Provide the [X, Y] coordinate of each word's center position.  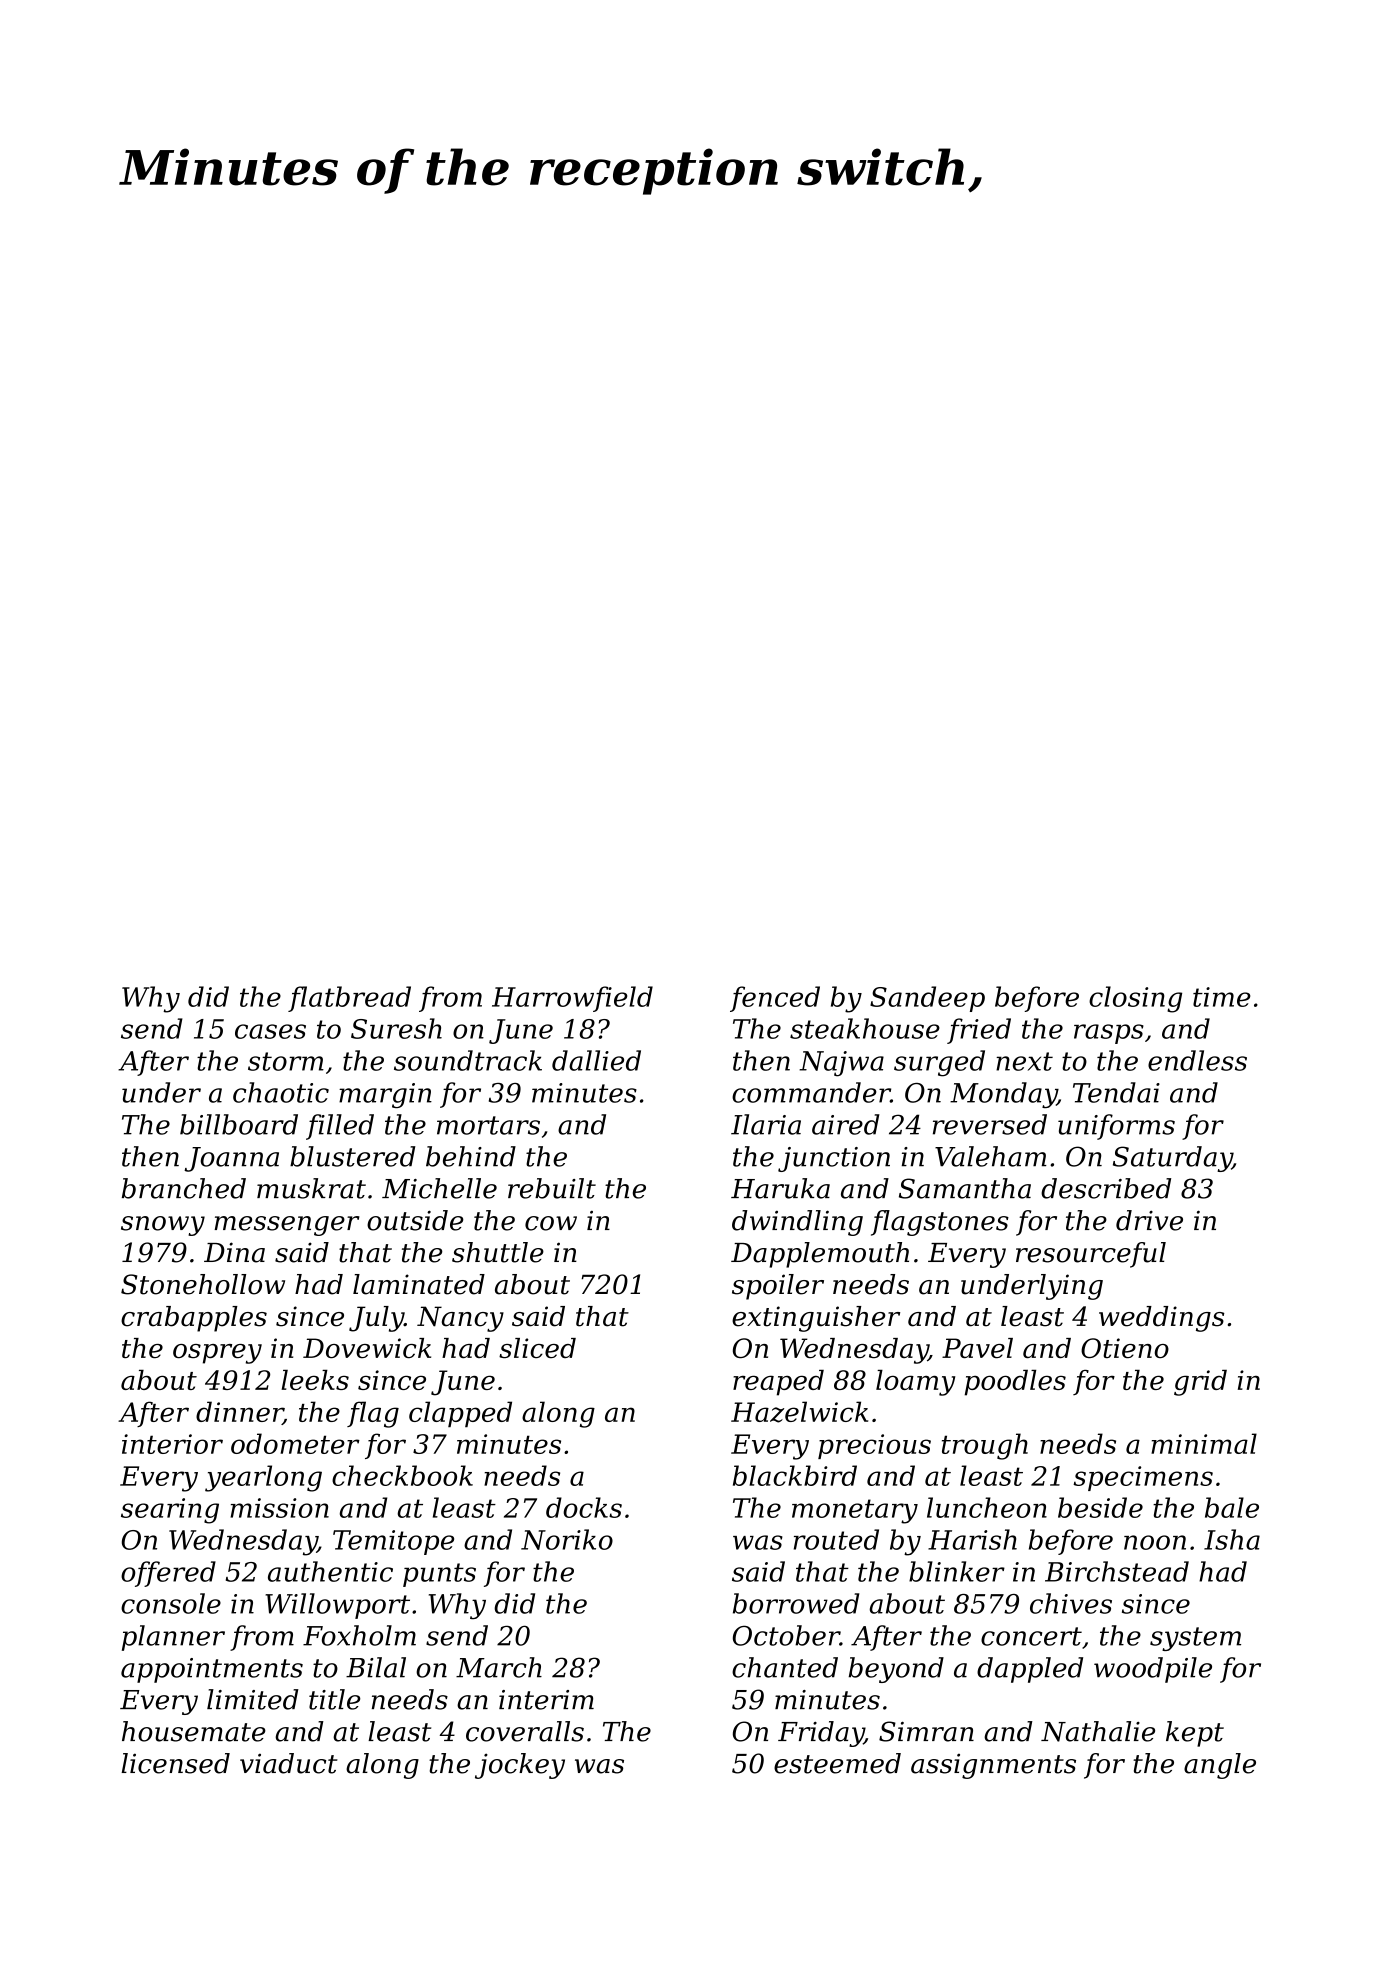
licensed [175, 1763]
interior [172, 1444]
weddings [1161, 1319]
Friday [821, 1734]
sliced [537, 1348]
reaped [778, 1383]
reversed [990, 1124]
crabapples [194, 1319]
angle [1220, 1766]
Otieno [1125, 1348]
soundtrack [468, 1060]
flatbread [349, 999]
